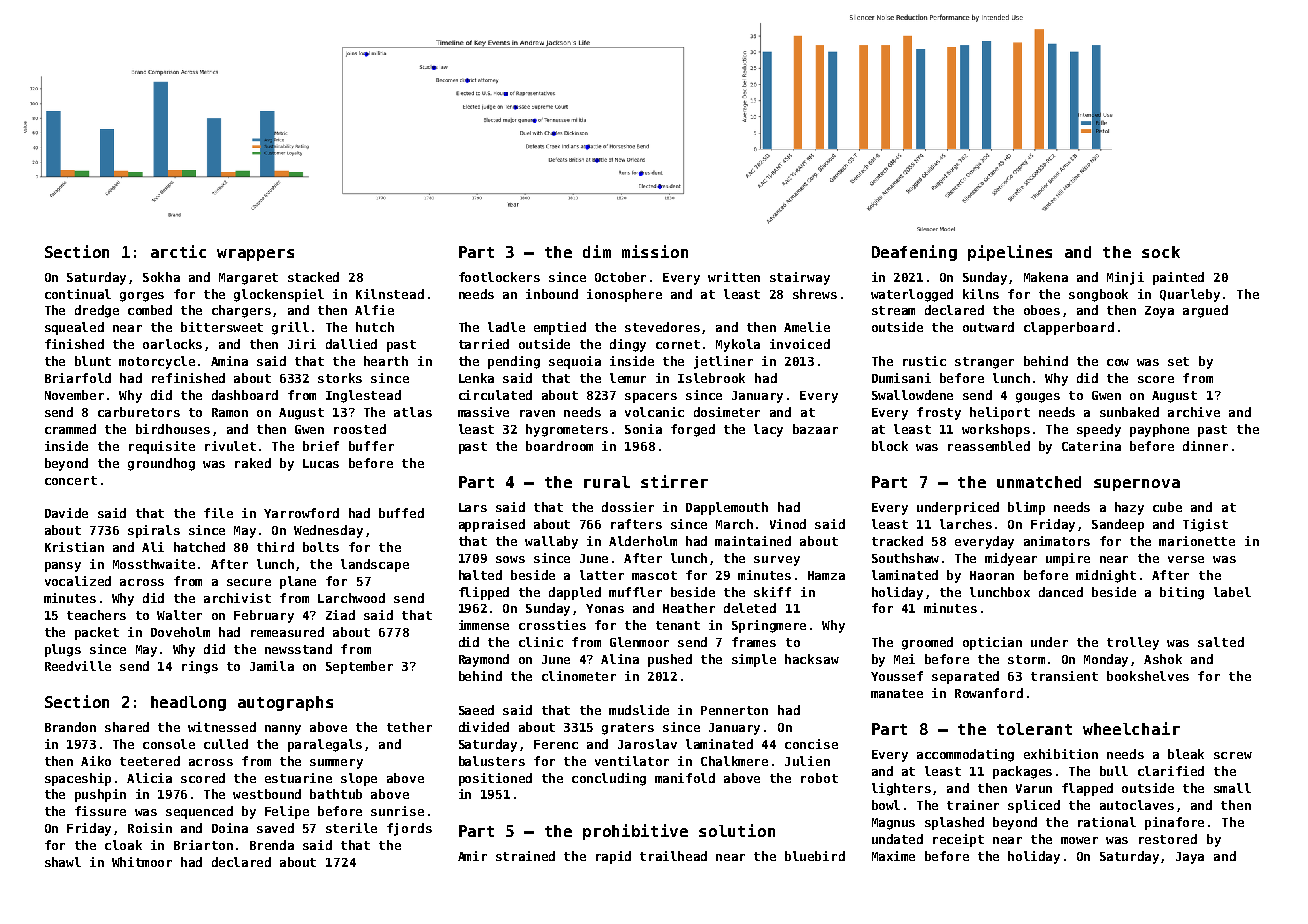 This page has width=1308, height=924. Describe the element at coordinates (1232, 788) in the page. I see `small` at that location.
